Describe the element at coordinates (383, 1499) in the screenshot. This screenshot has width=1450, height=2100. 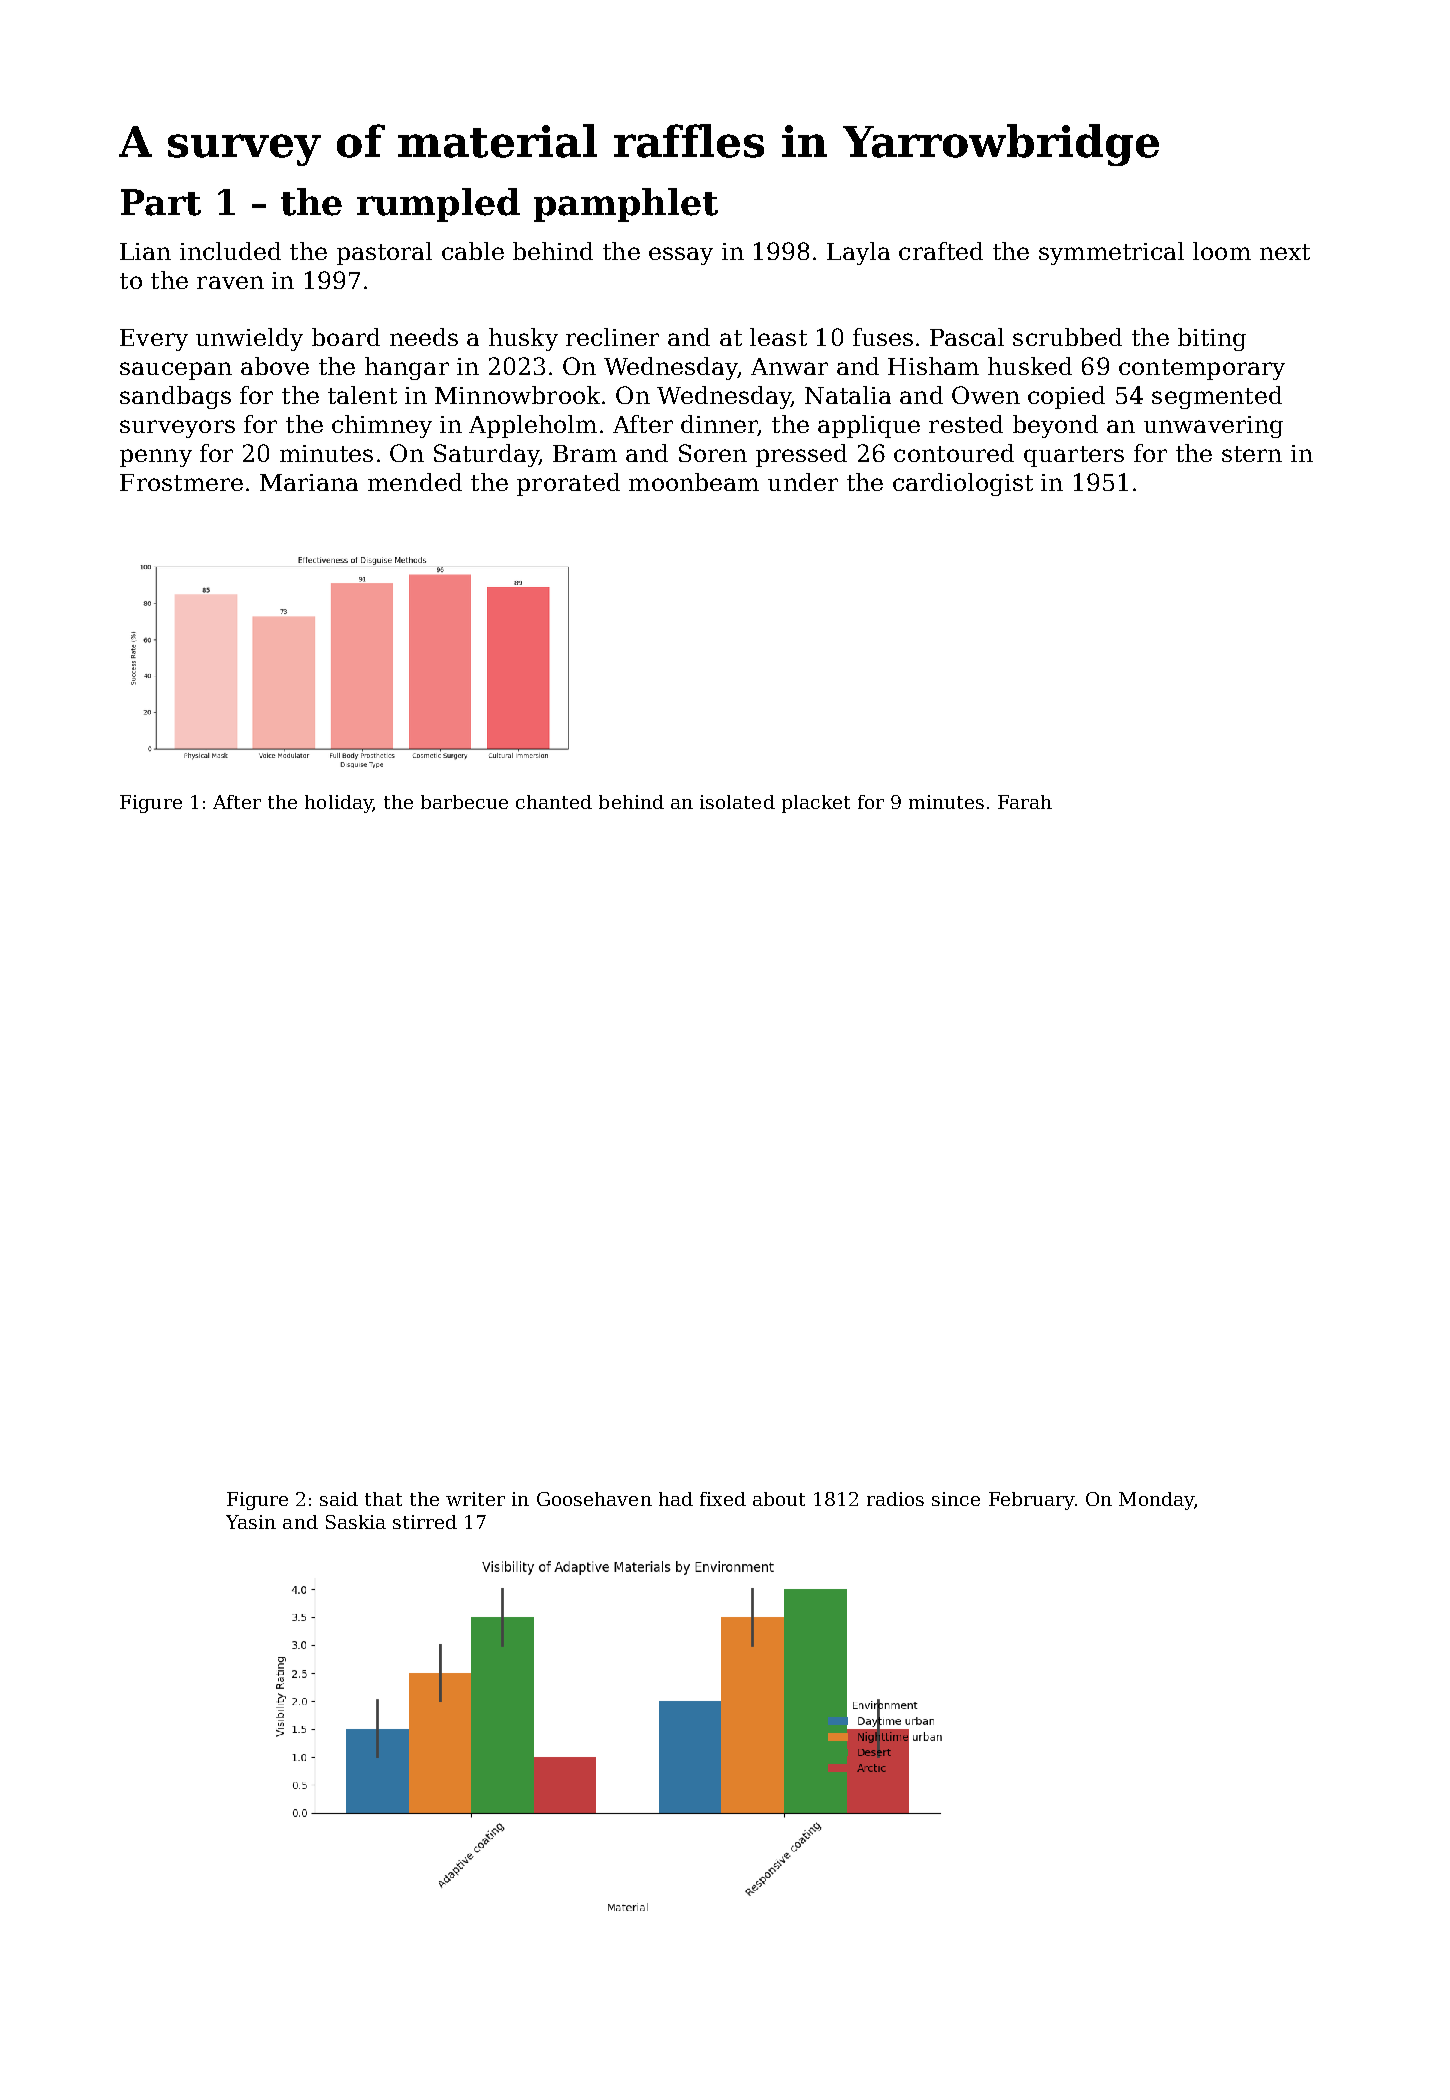
I see `that` at that location.
